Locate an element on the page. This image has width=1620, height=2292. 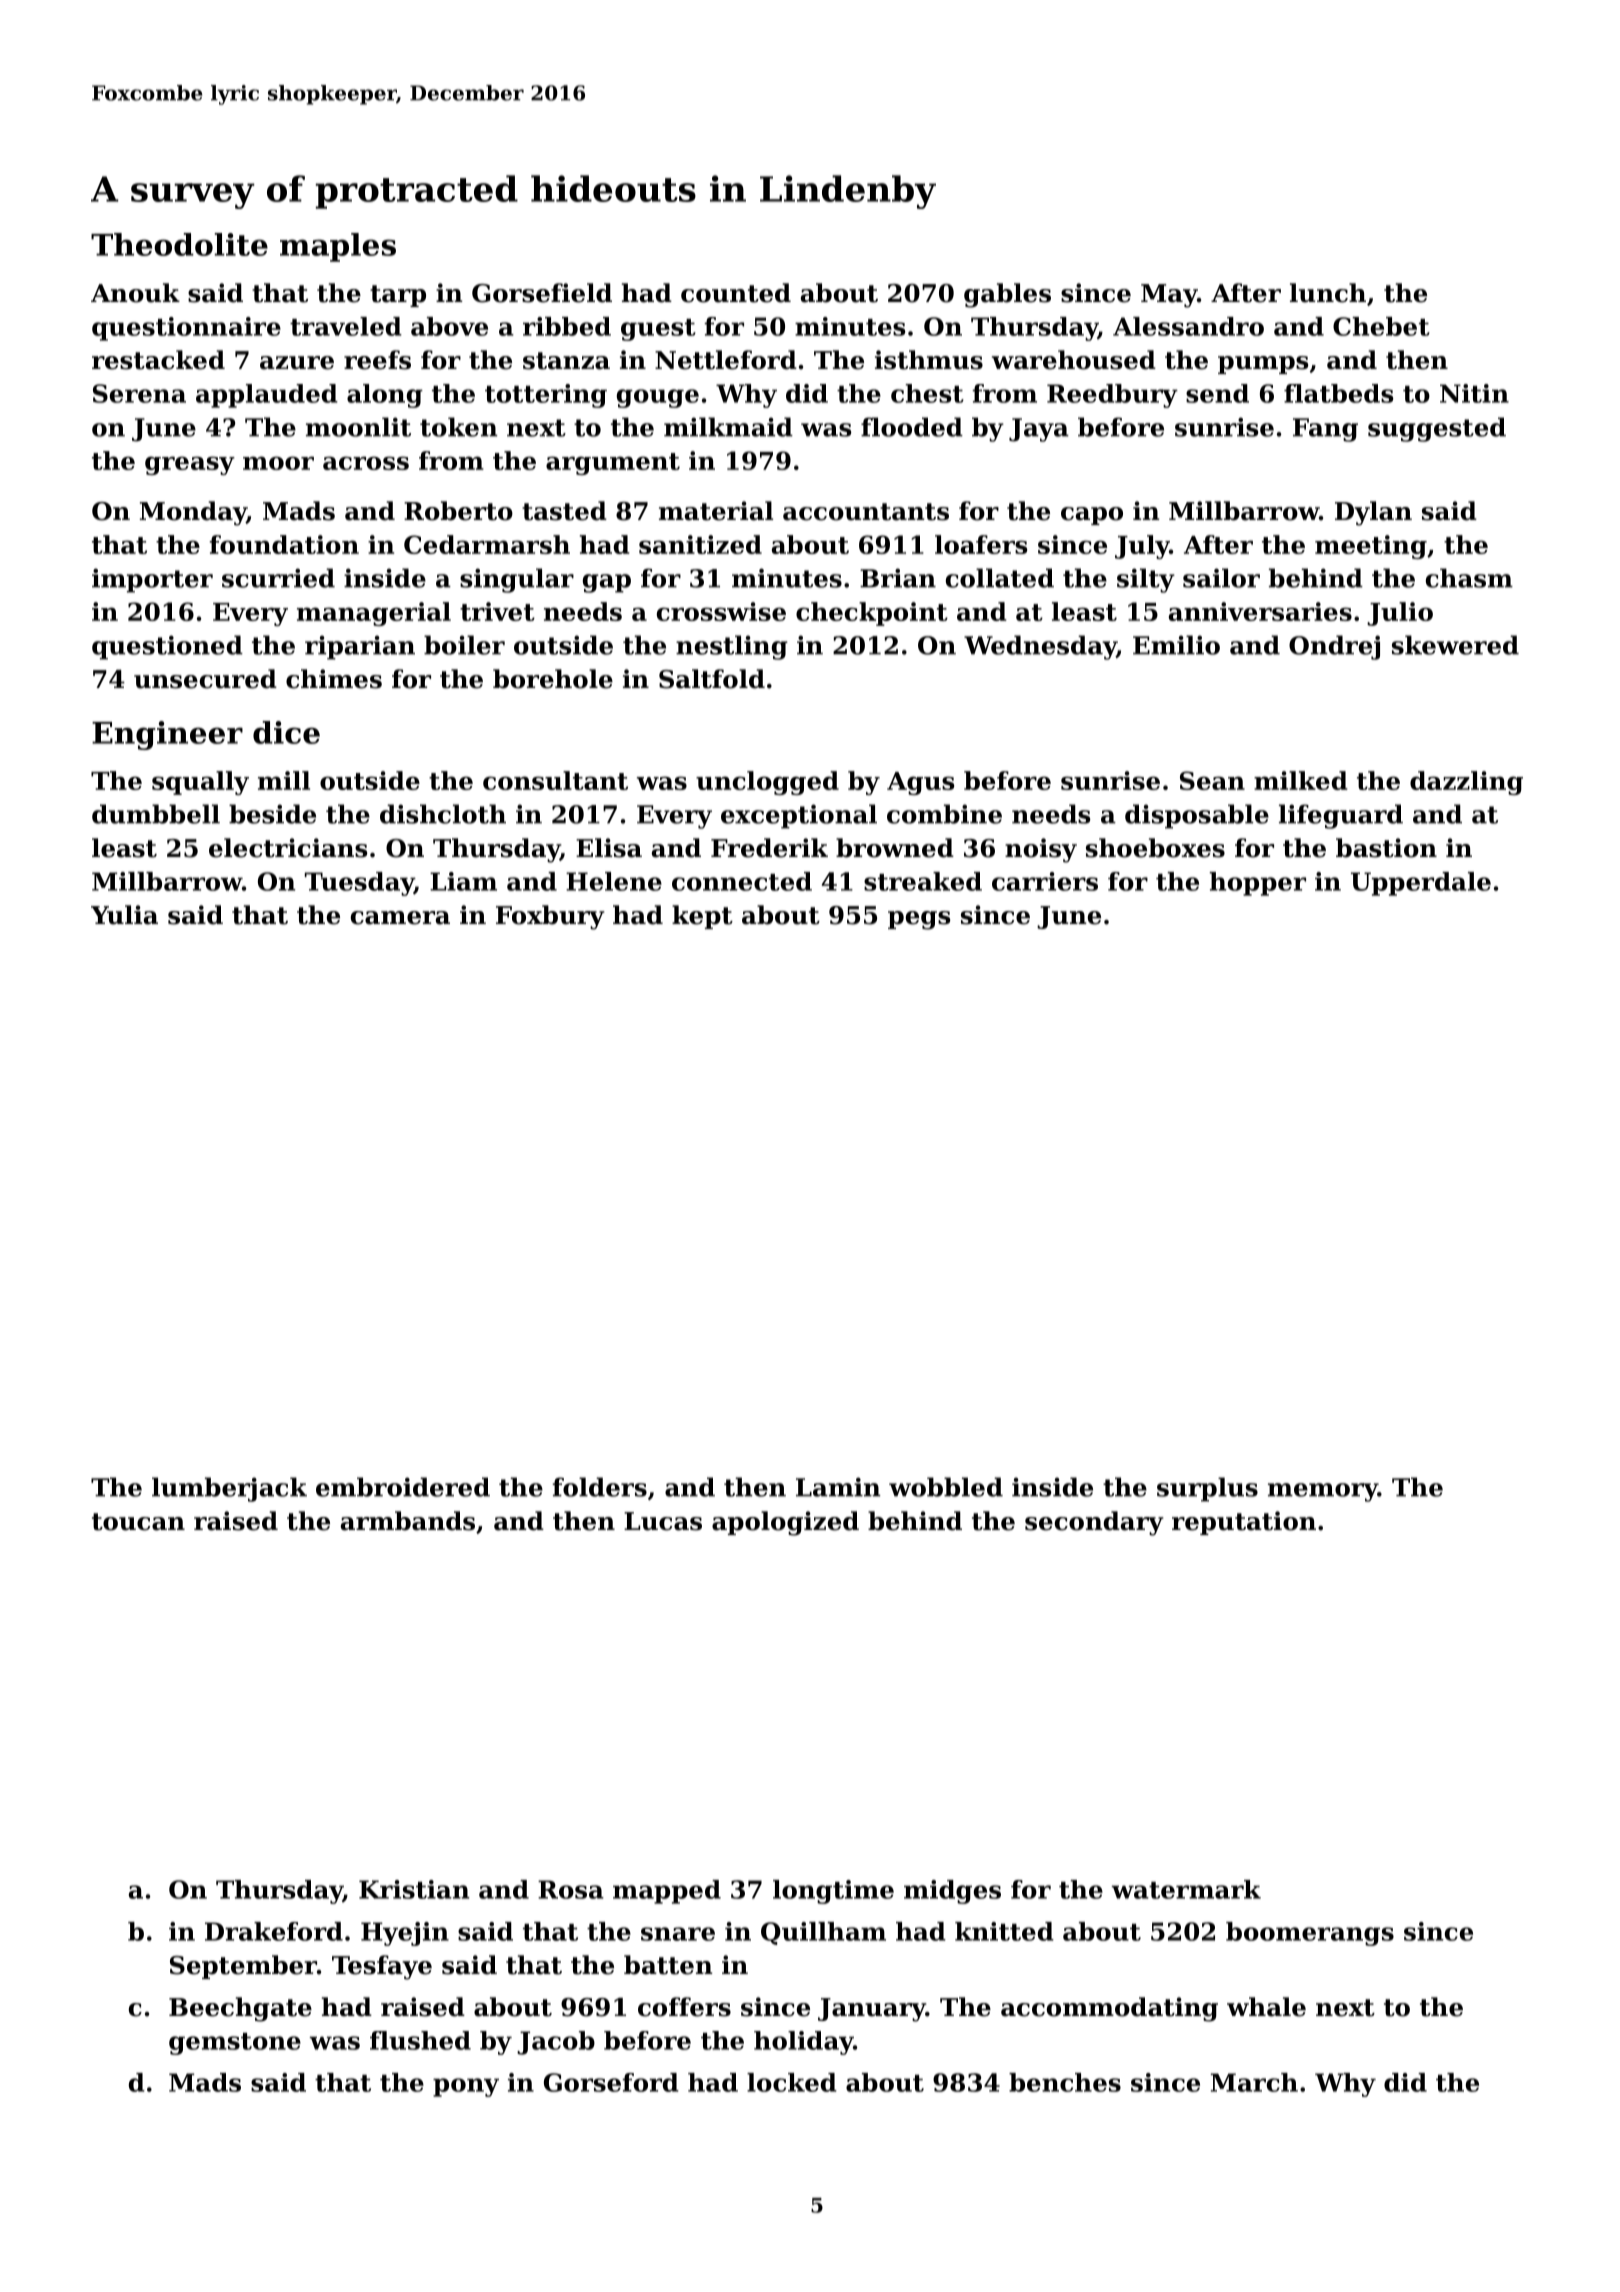
memory is located at coordinates (1323, 1492).
